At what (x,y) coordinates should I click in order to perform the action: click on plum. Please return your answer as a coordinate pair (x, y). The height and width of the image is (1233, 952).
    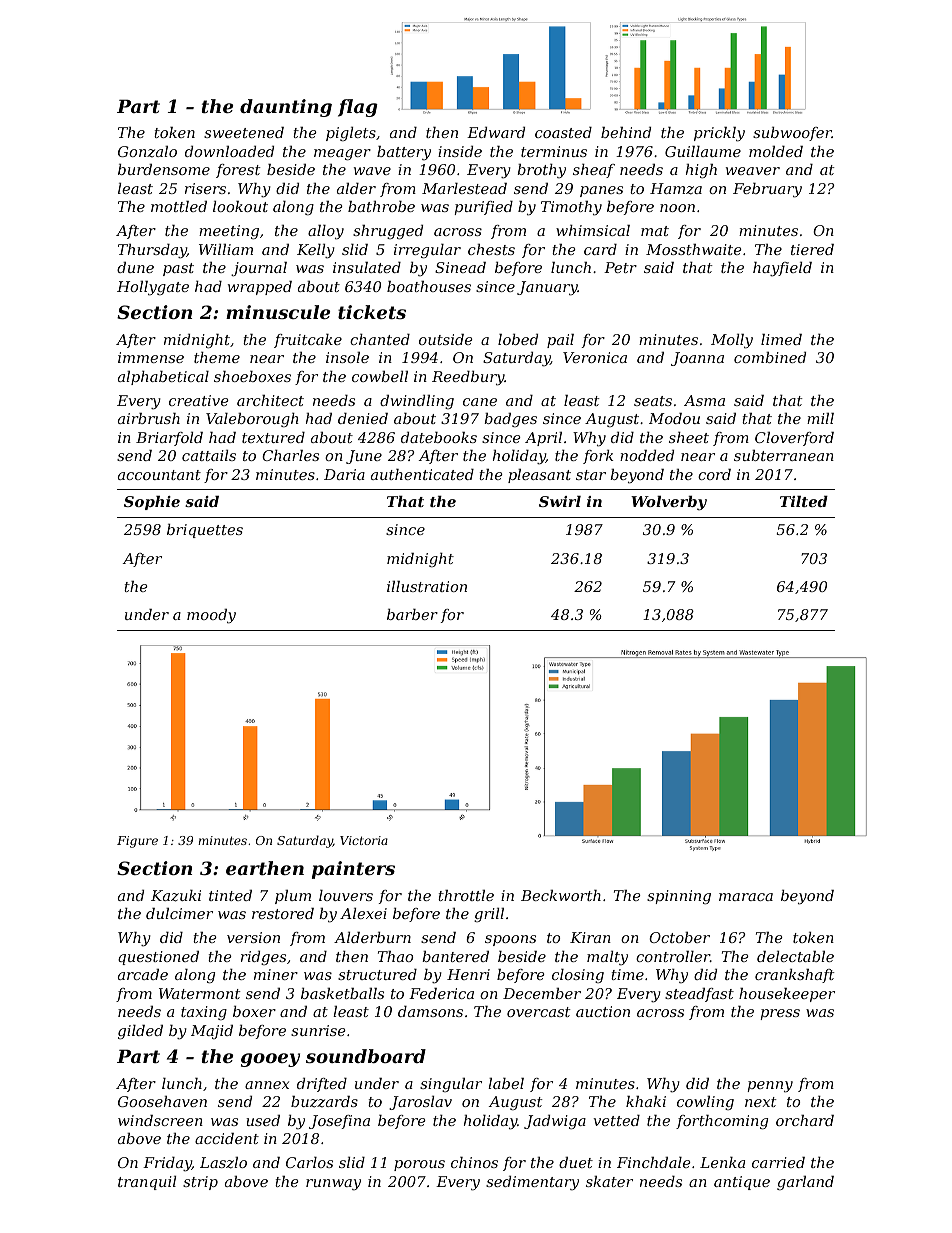
    Looking at the image, I should click on (293, 897).
